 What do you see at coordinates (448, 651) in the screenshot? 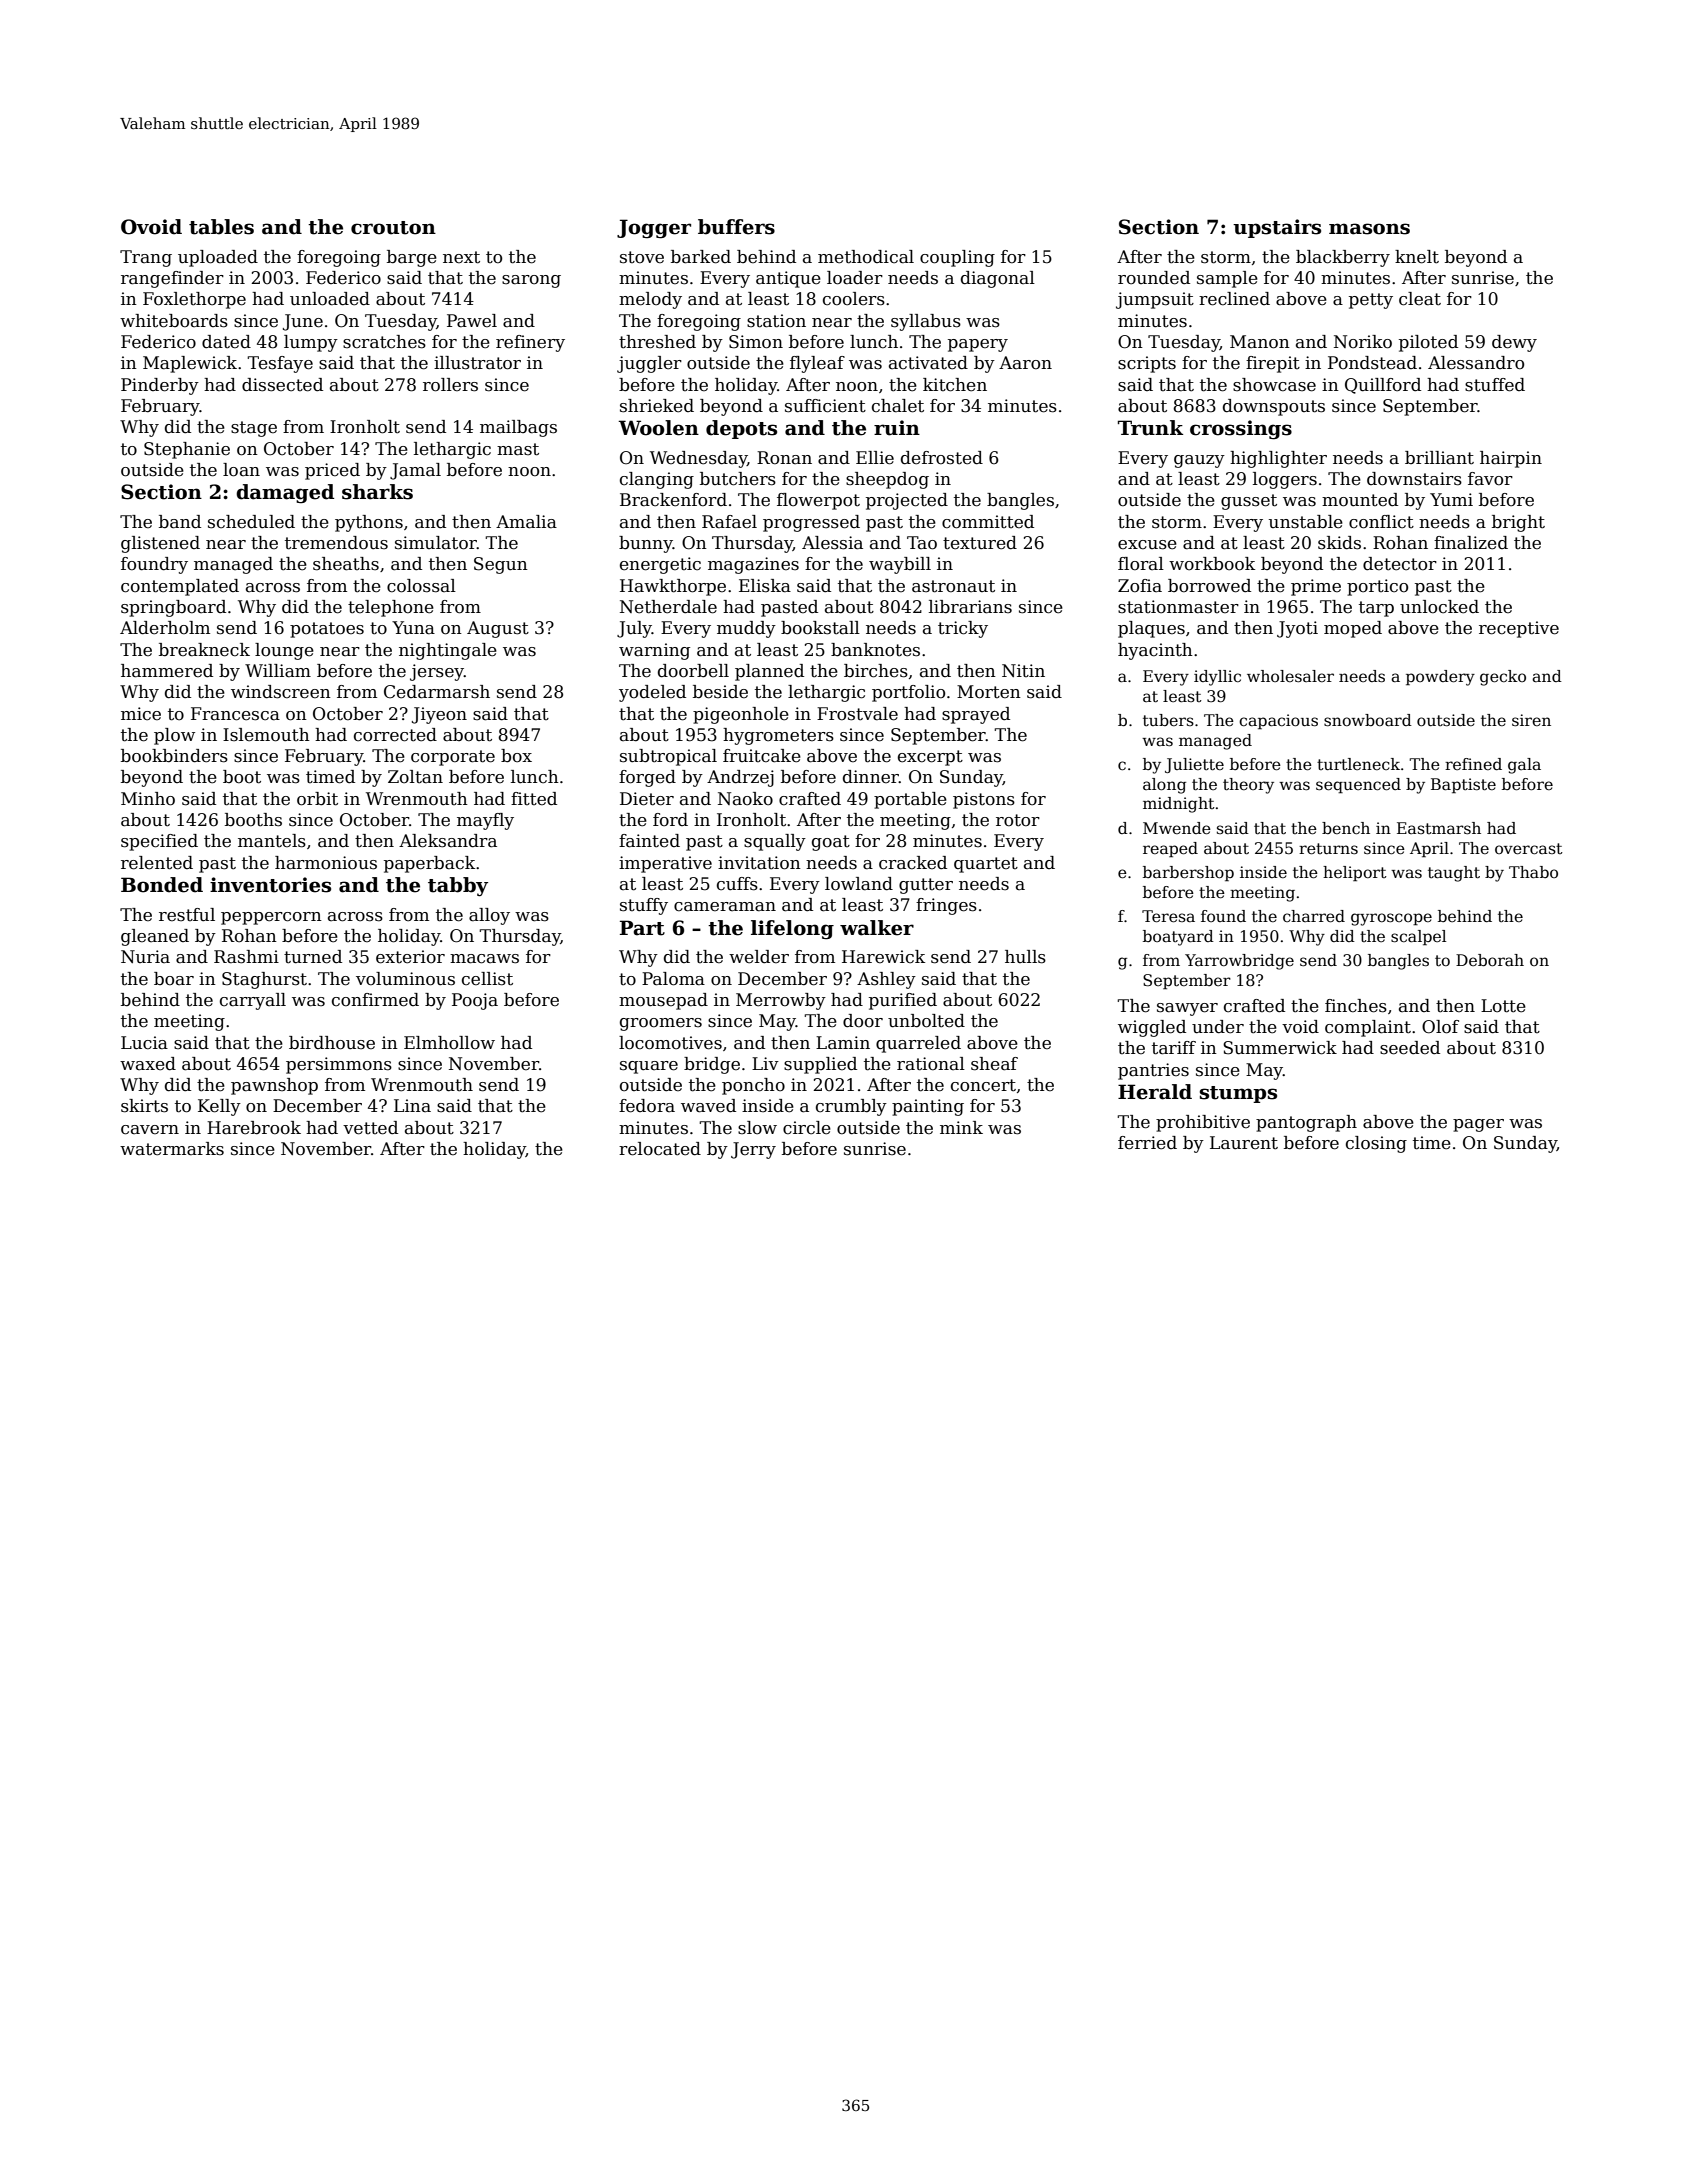
I see `nightingale` at bounding box center [448, 651].
